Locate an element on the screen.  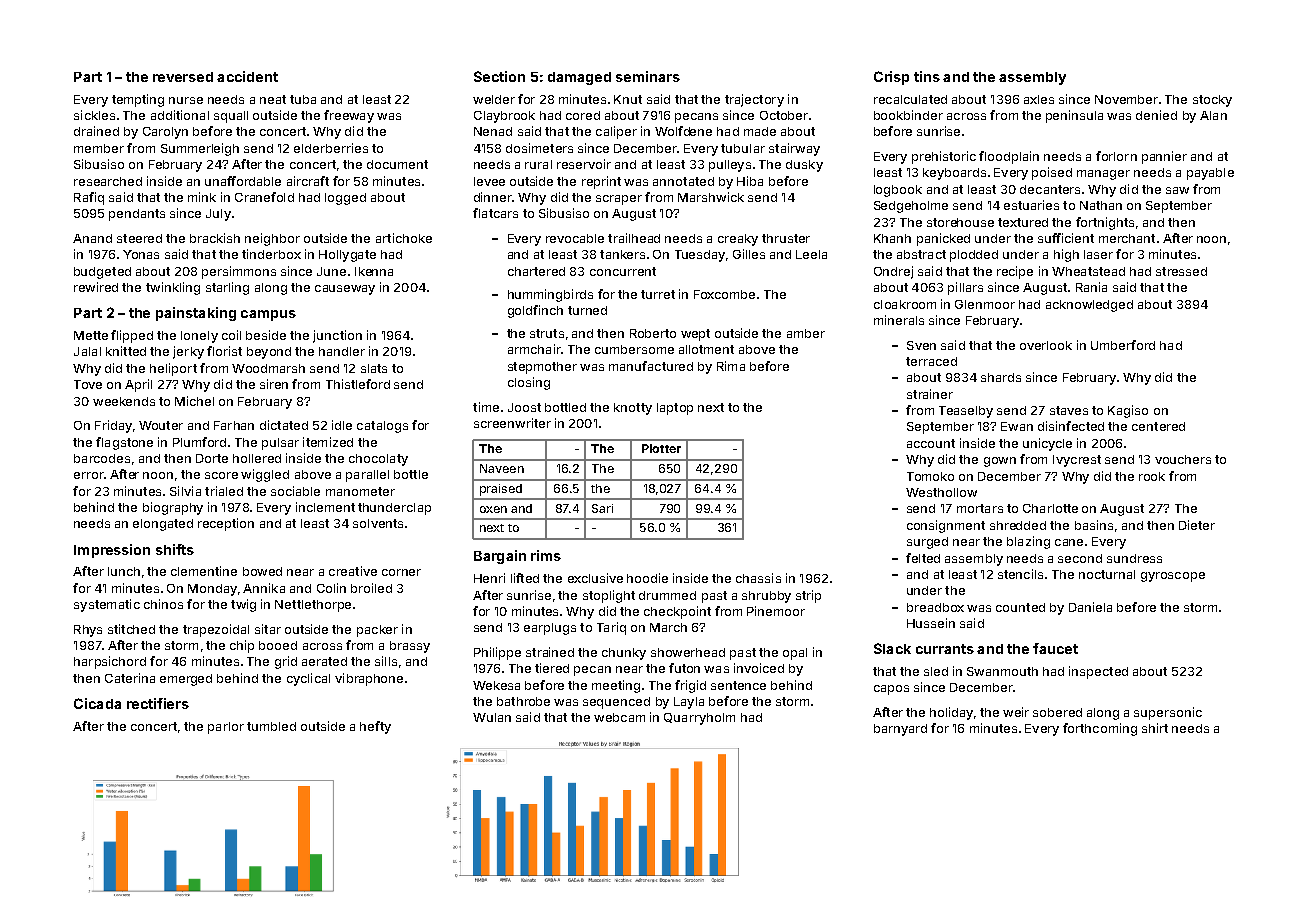
closing is located at coordinates (529, 383).
